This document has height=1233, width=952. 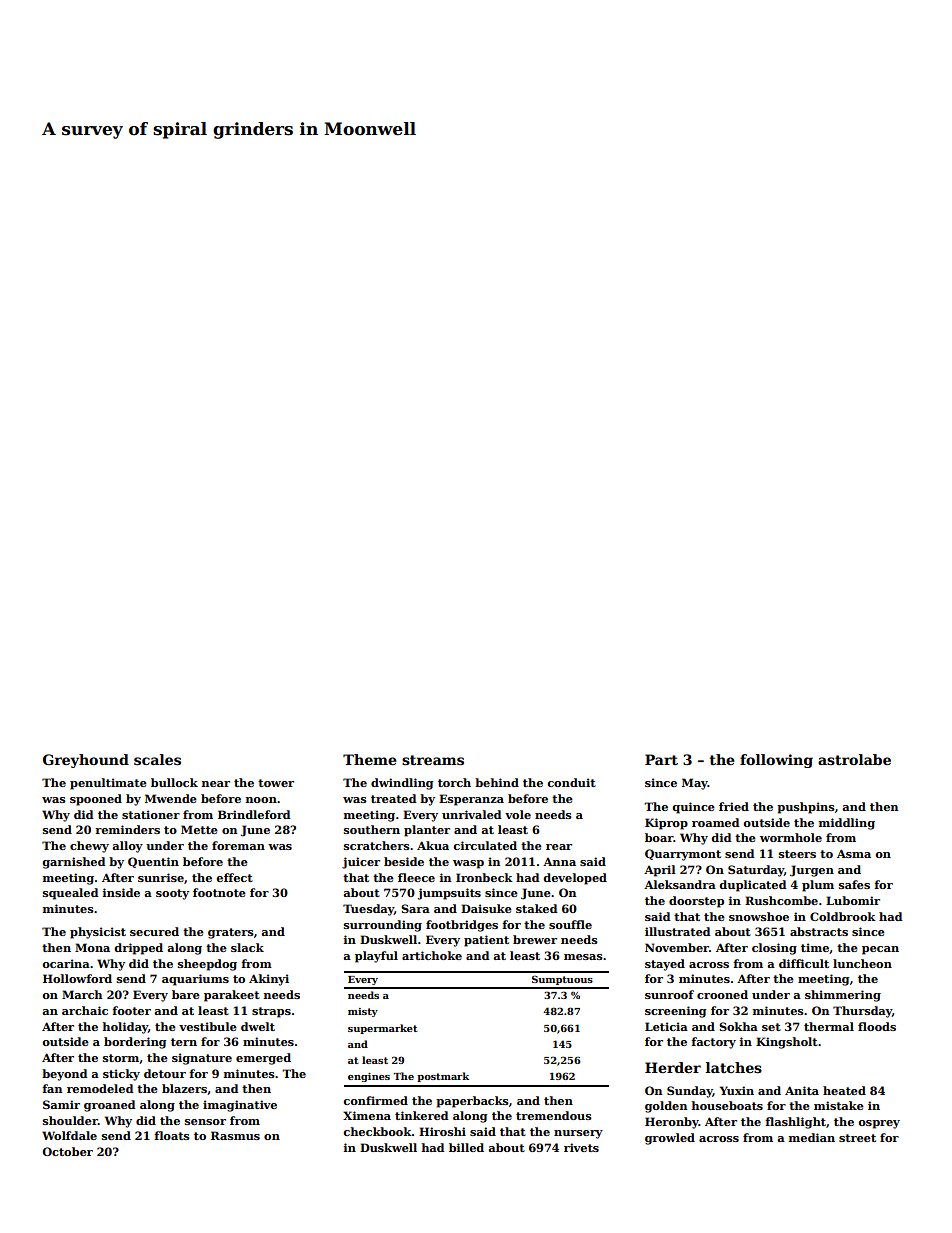 What do you see at coordinates (844, 1090) in the document?
I see `heated` at bounding box center [844, 1090].
